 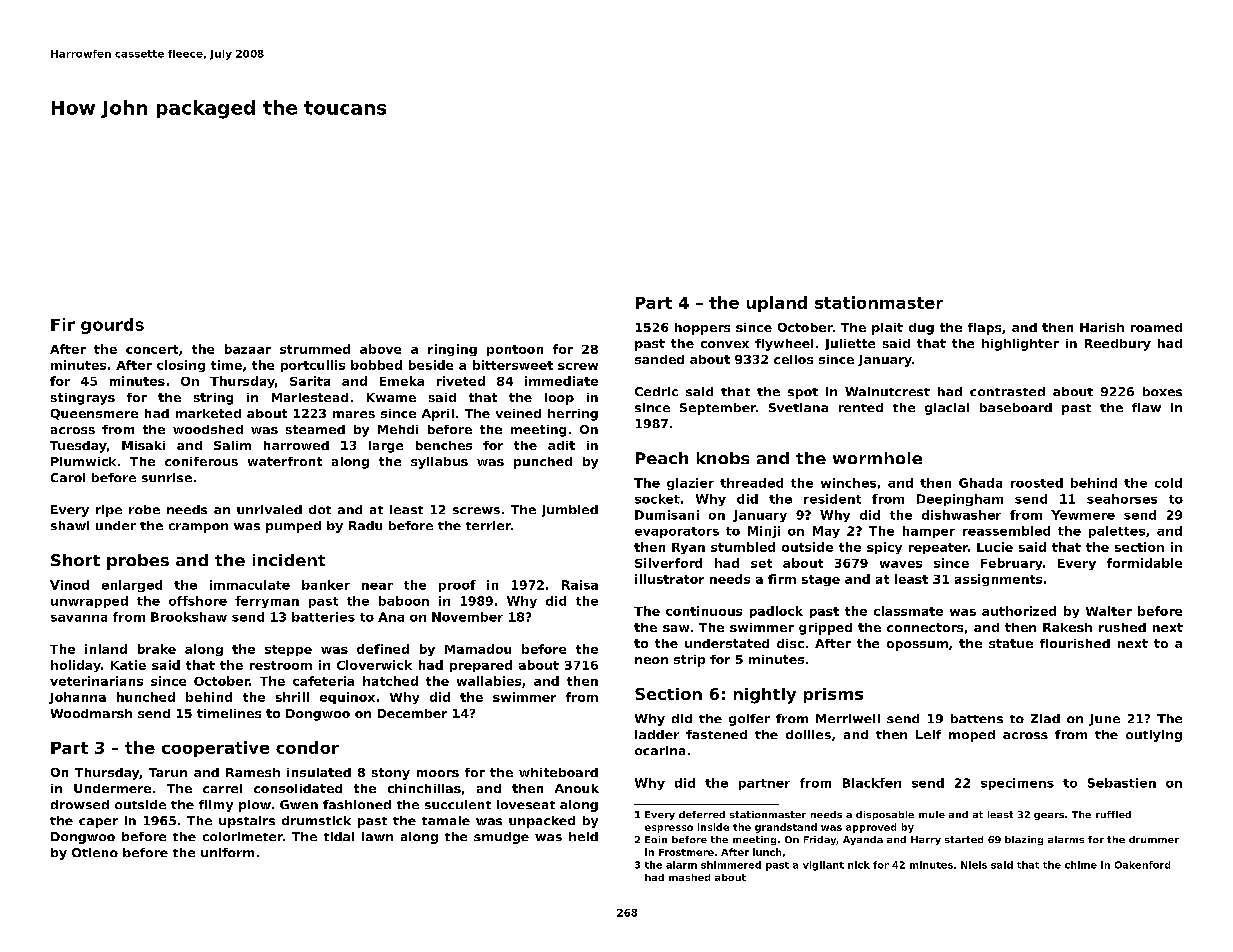 I want to click on mashed, so click(x=689, y=877).
